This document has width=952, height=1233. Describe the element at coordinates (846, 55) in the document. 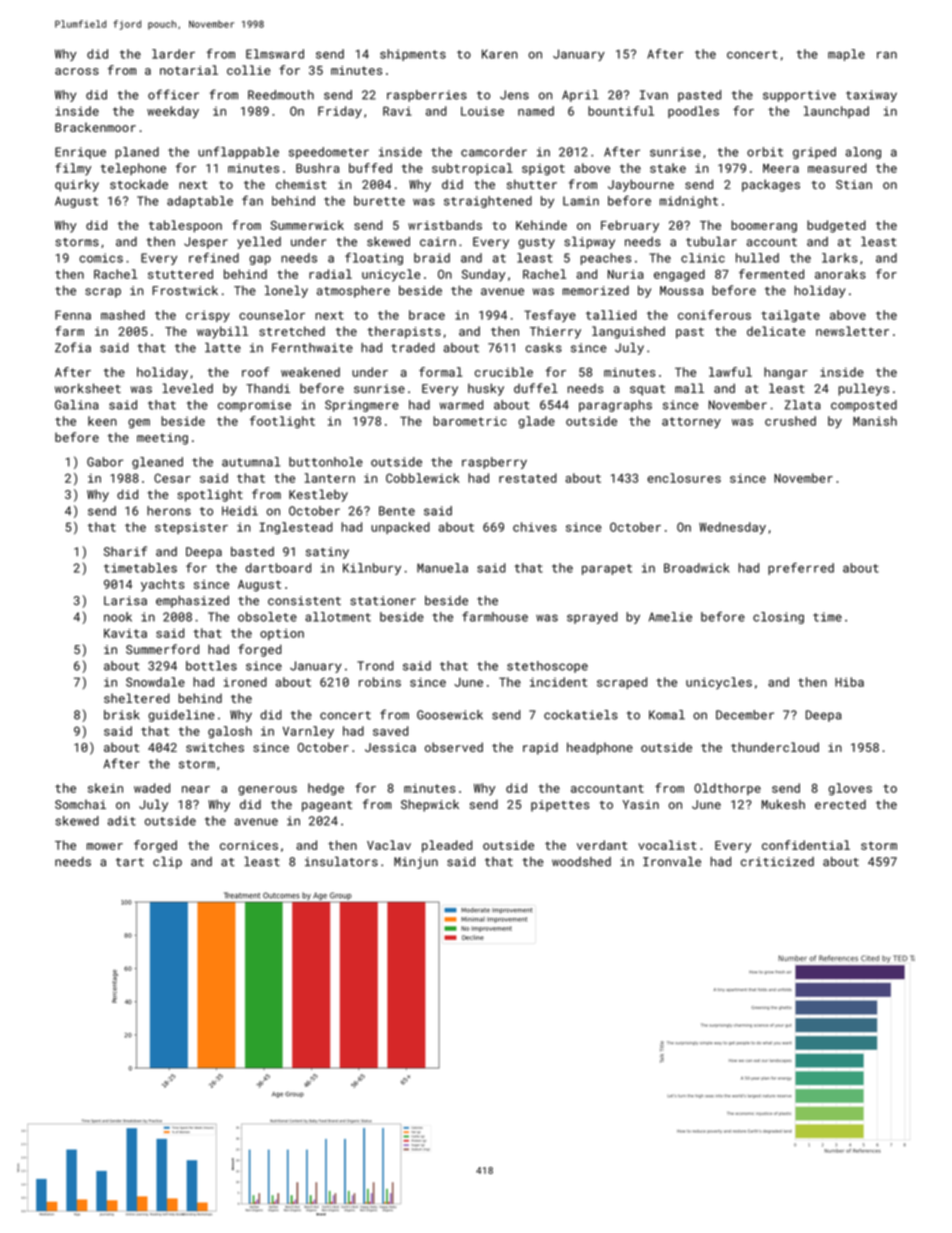

I see `maple` at that location.
